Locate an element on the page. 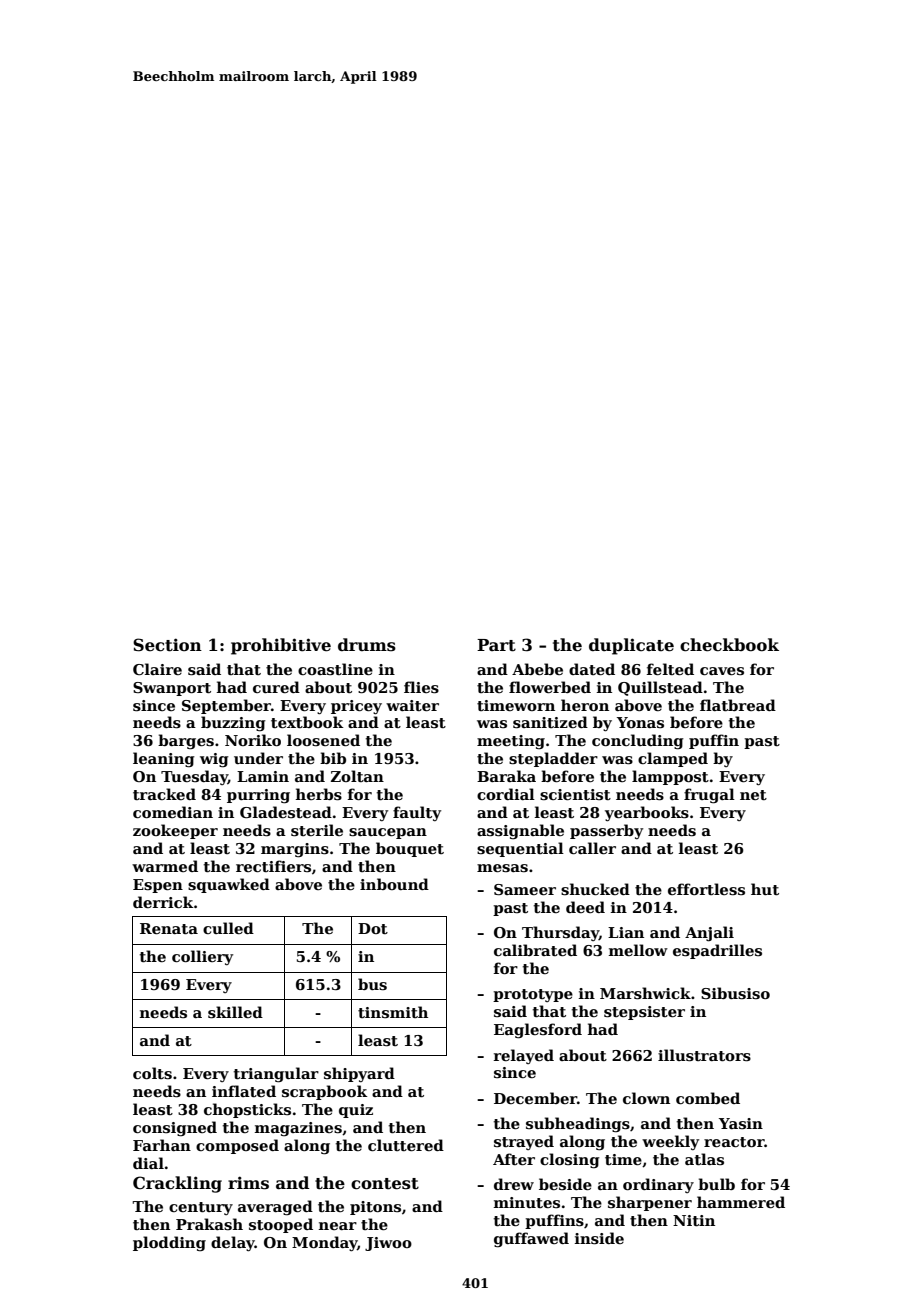  skilled is located at coordinates (235, 1012).
